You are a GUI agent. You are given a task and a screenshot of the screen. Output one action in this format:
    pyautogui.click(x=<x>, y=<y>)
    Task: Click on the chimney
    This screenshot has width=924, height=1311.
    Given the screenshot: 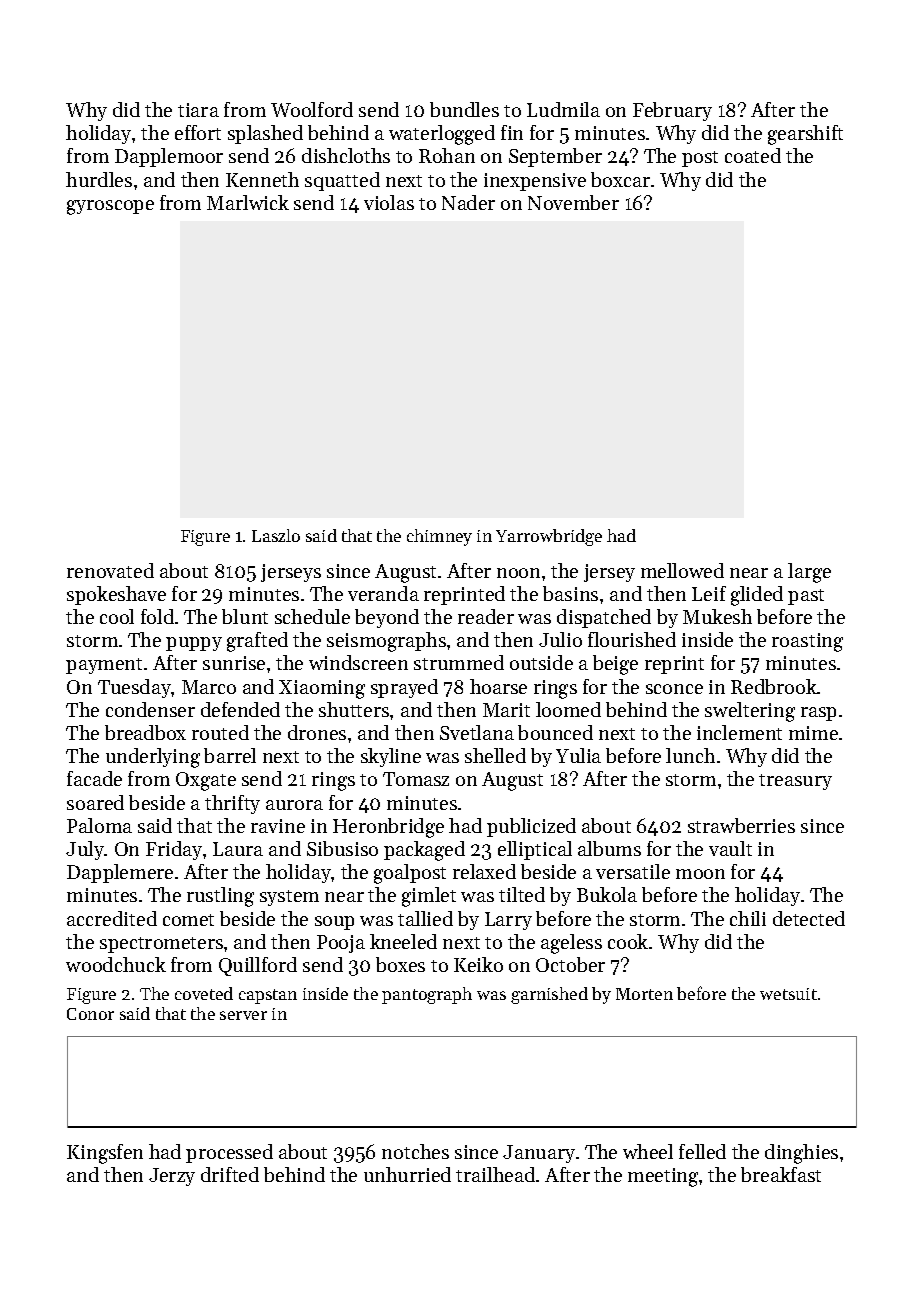 What is the action you would take?
    pyautogui.click(x=439, y=537)
